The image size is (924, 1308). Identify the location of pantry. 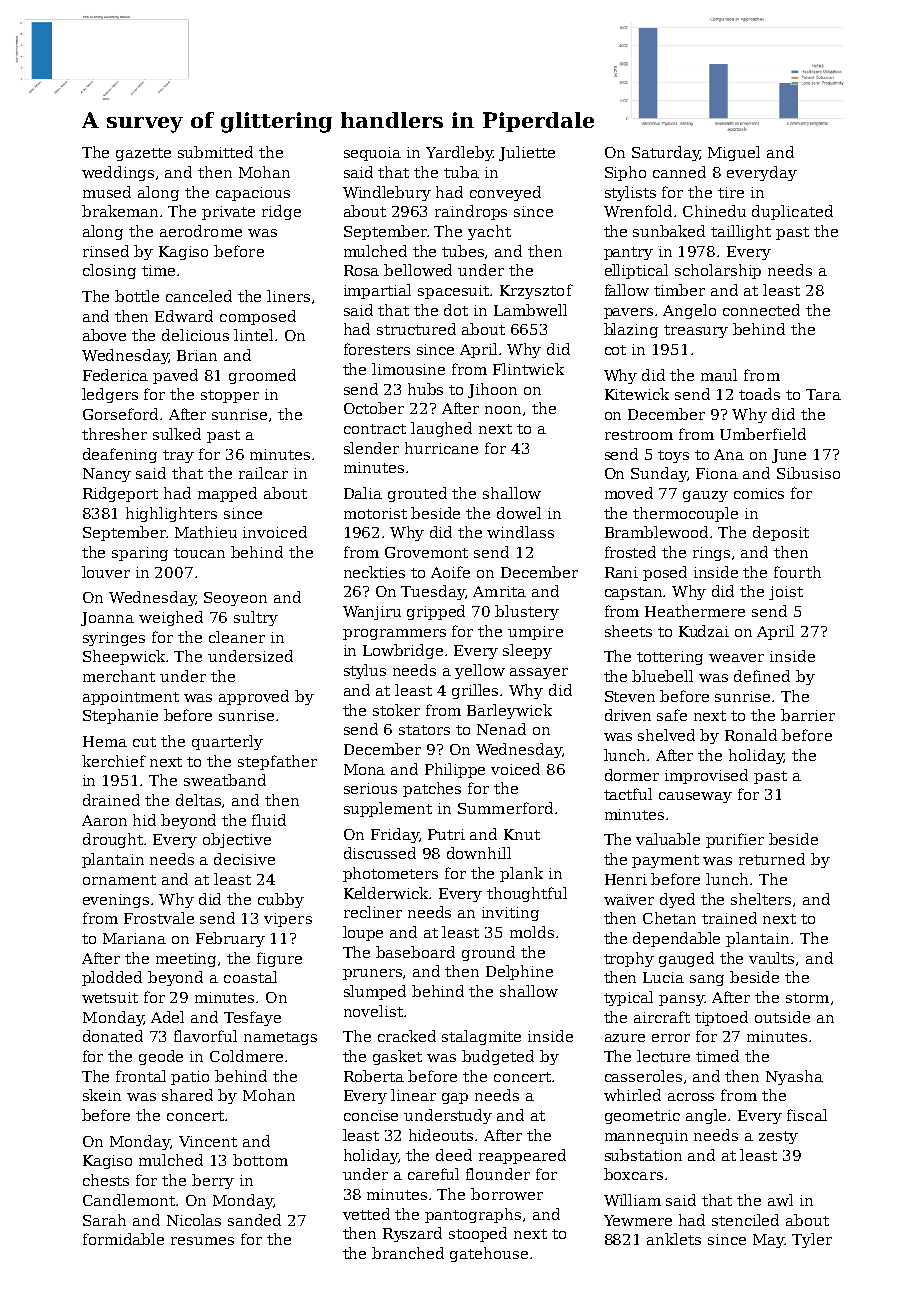
(628, 253).
